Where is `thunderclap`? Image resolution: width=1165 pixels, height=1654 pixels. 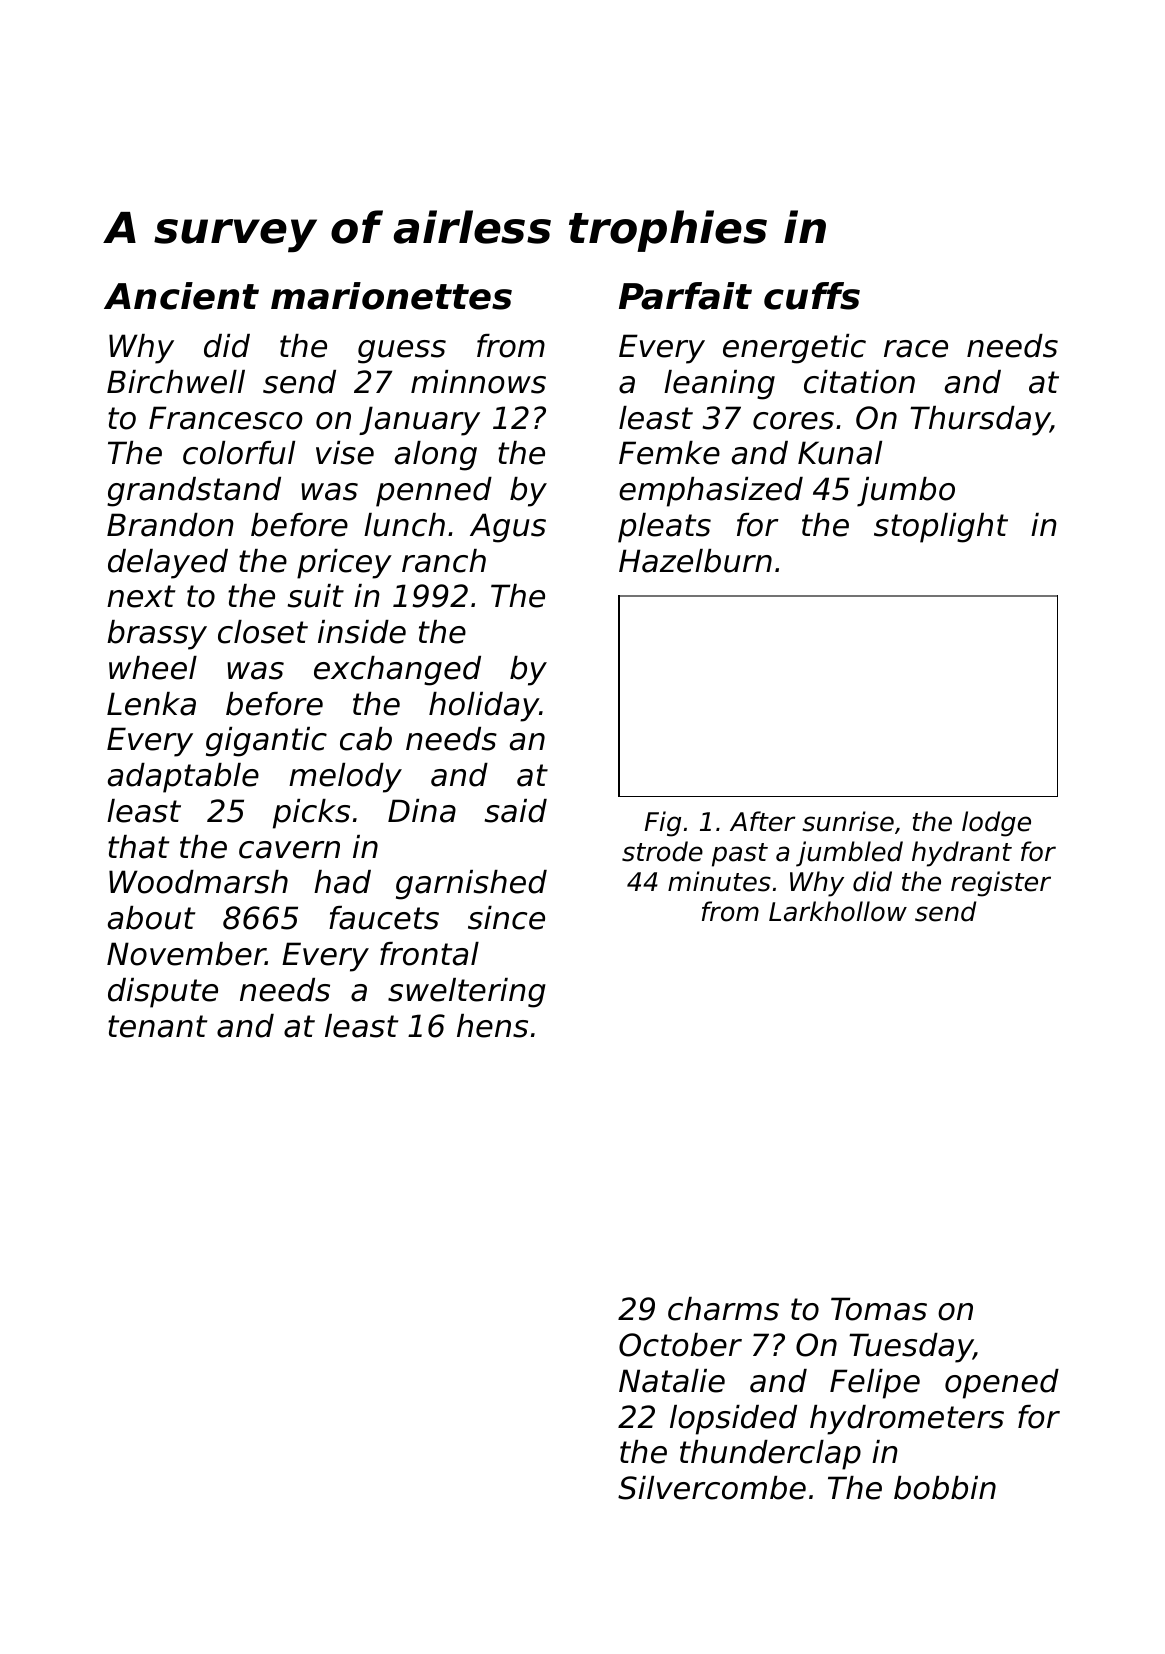 thunderclap is located at coordinates (770, 1455).
